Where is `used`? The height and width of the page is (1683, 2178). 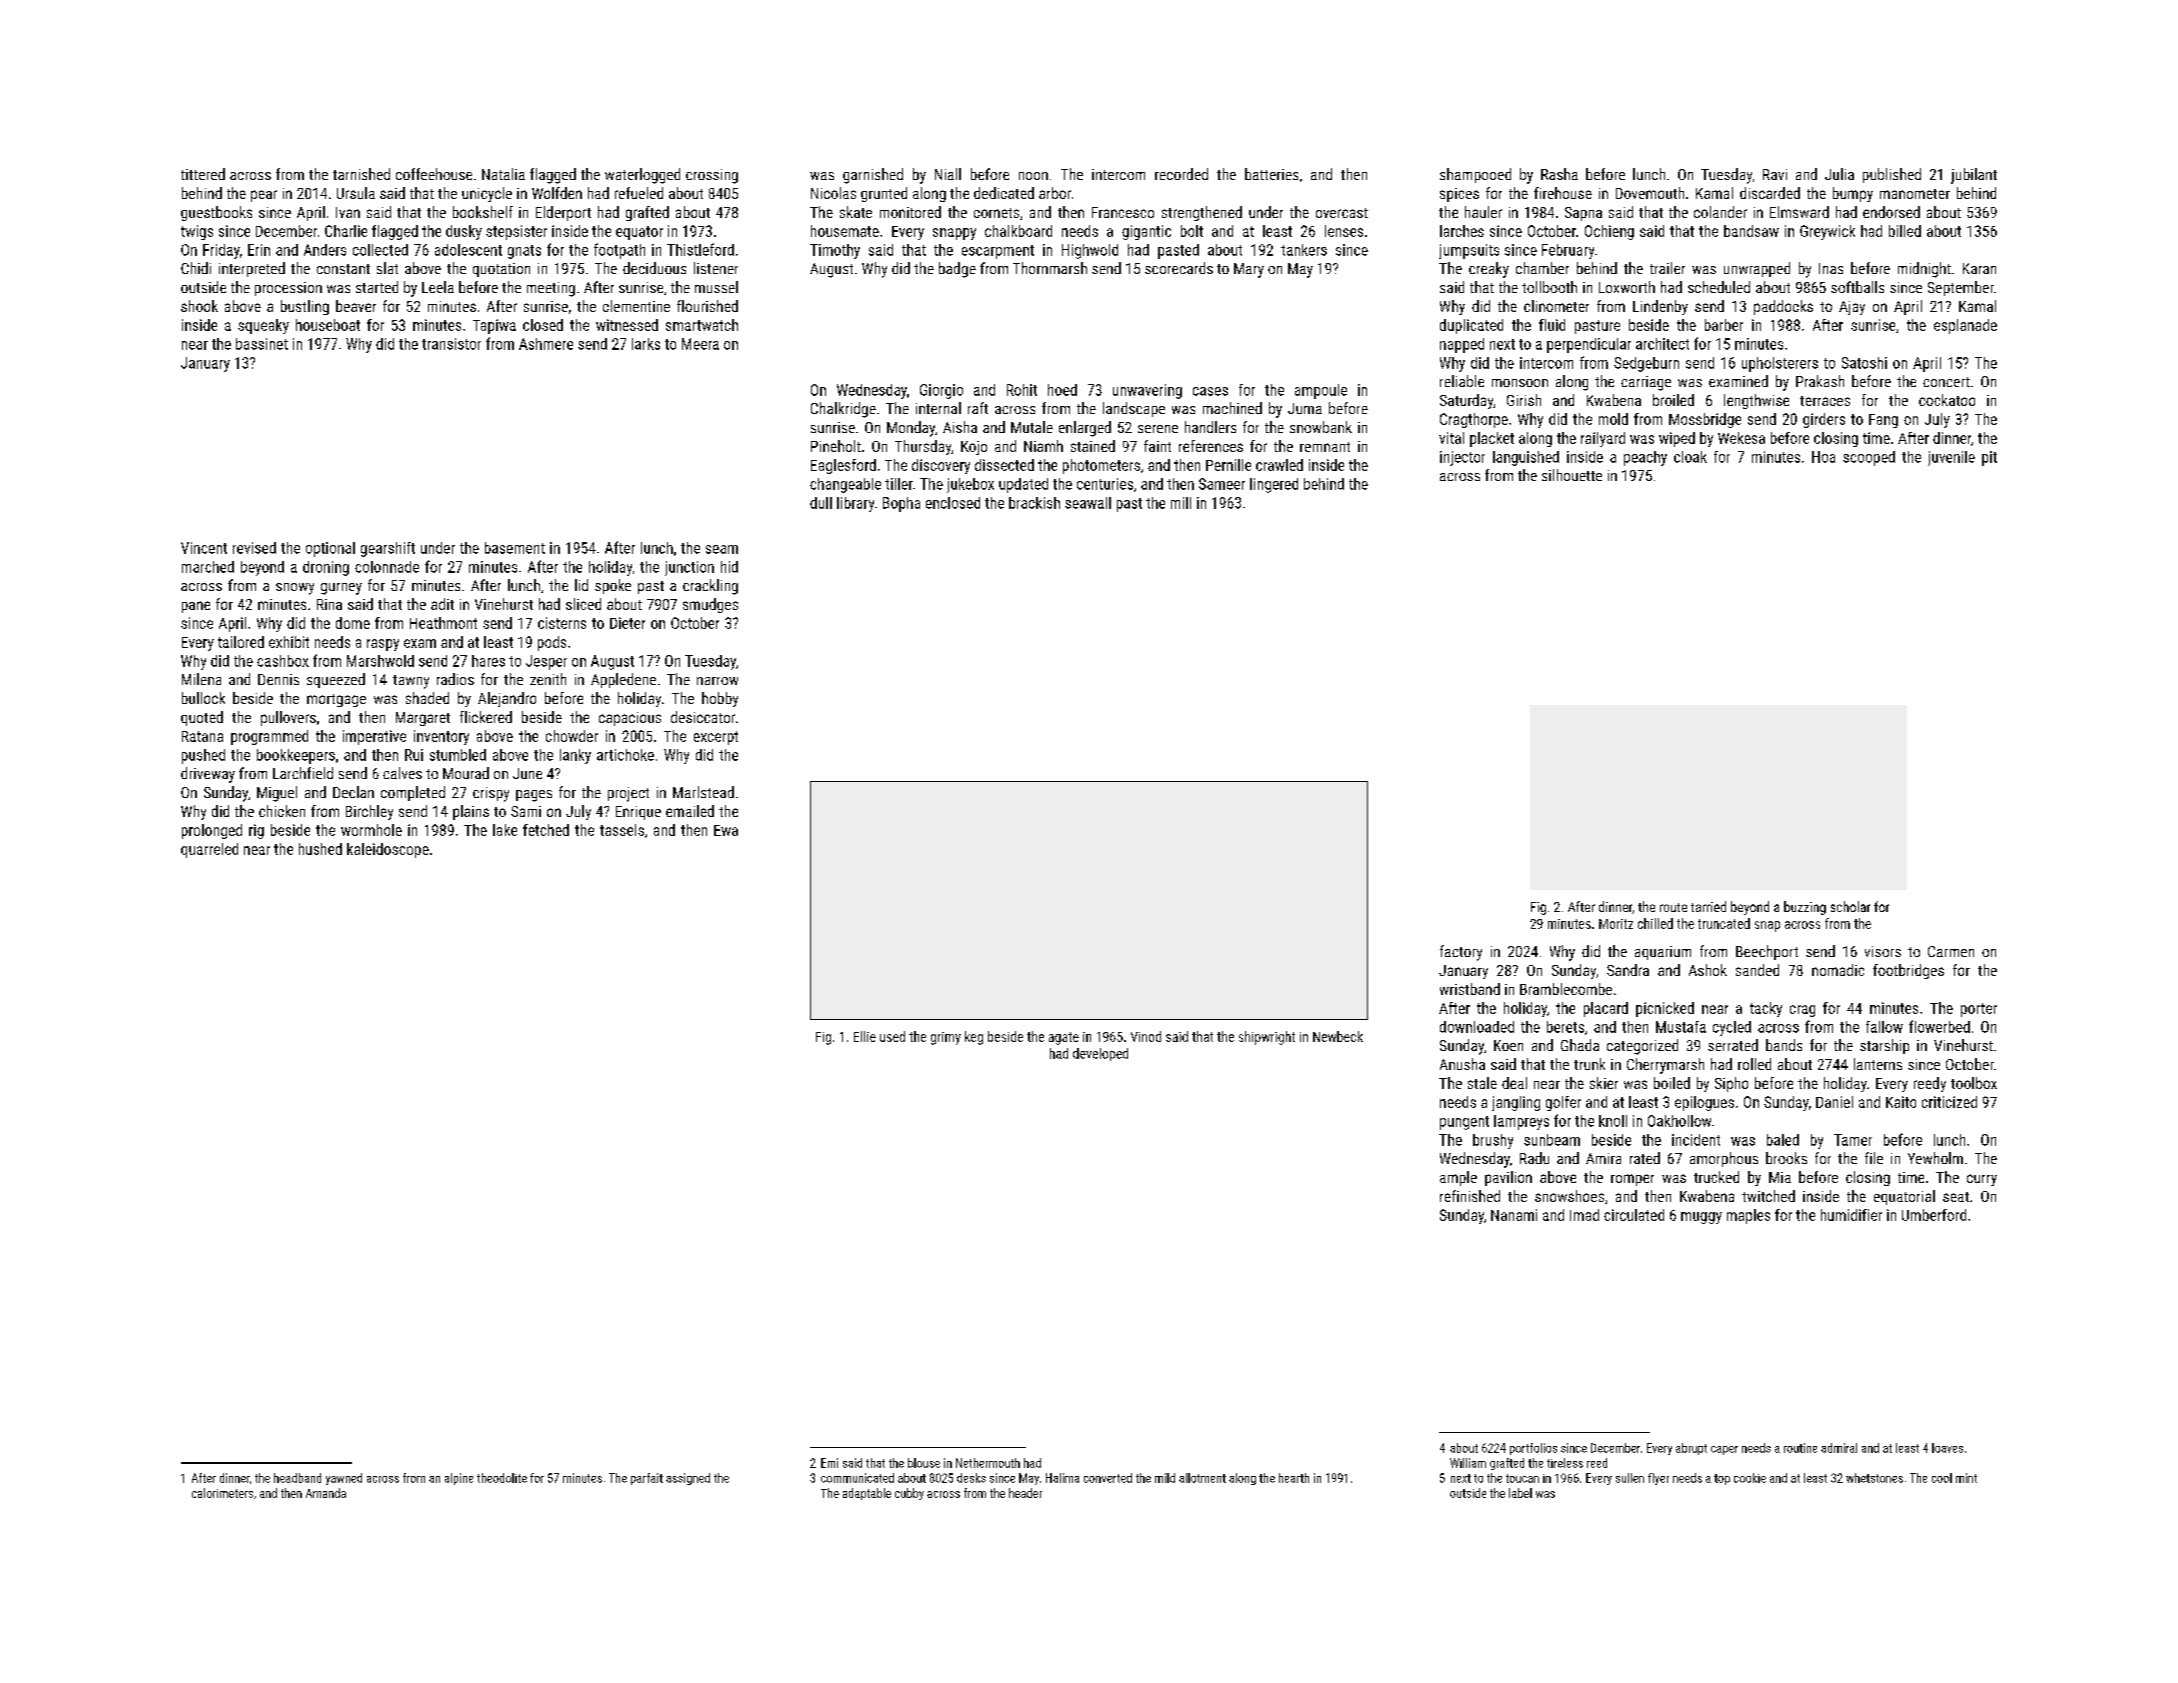
used is located at coordinates (892, 1036).
